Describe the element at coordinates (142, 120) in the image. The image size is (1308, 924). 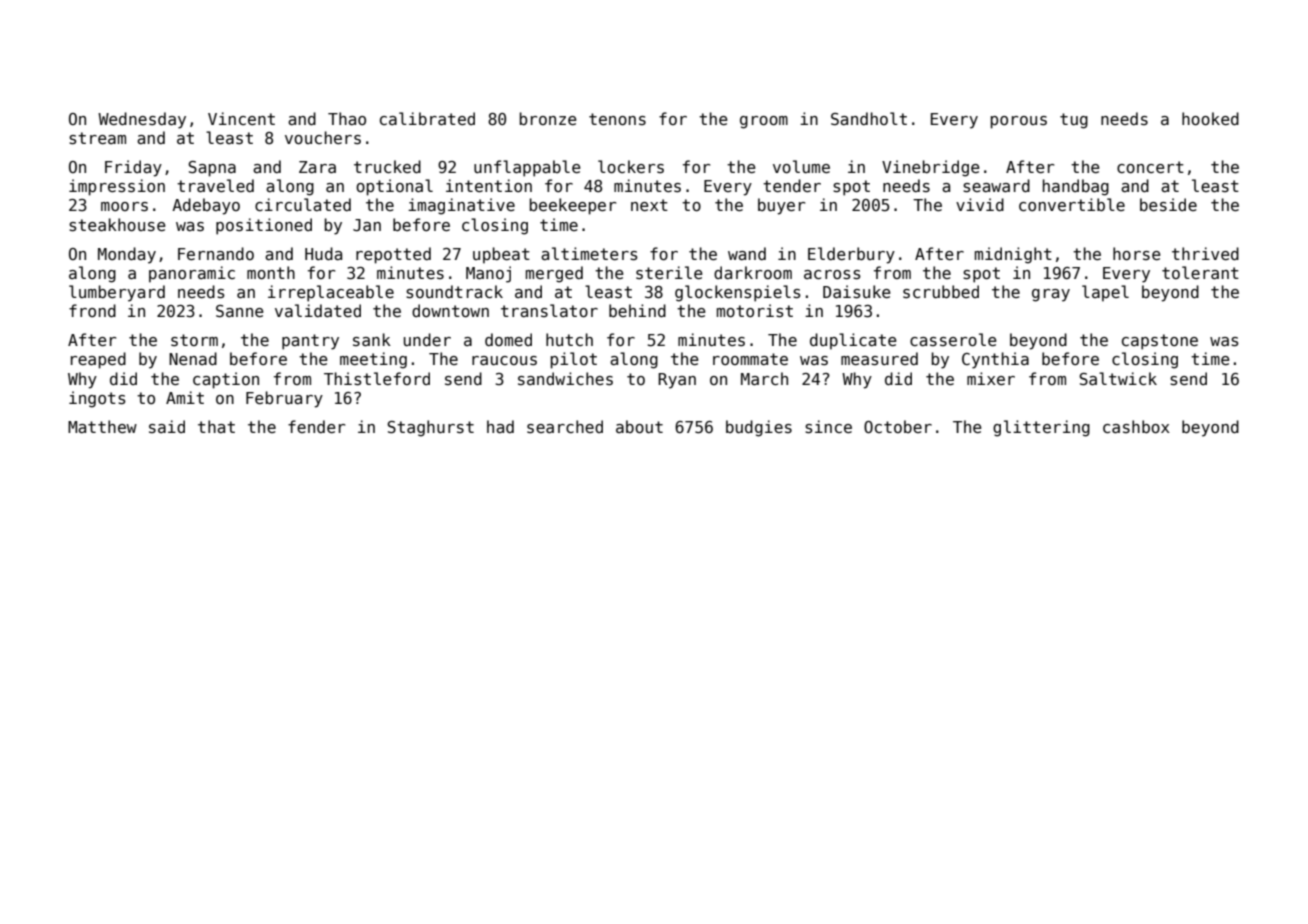
I see `Wednesday` at that location.
